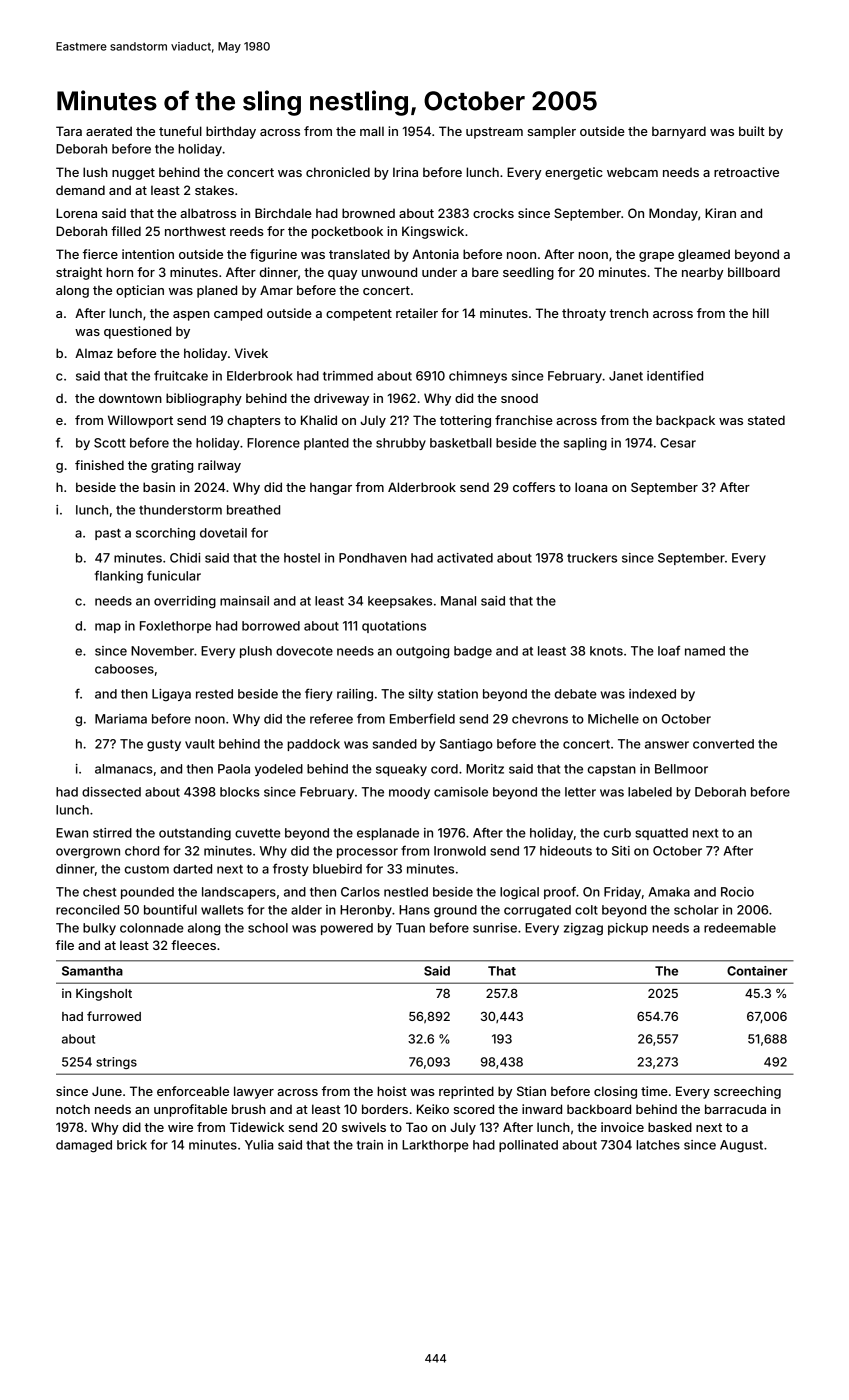 Image resolution: width=849 pixels, height=1400 pixels. Describe the element at coordinates (485, 769) in the screenshot. I see `Moritz` at that location.
